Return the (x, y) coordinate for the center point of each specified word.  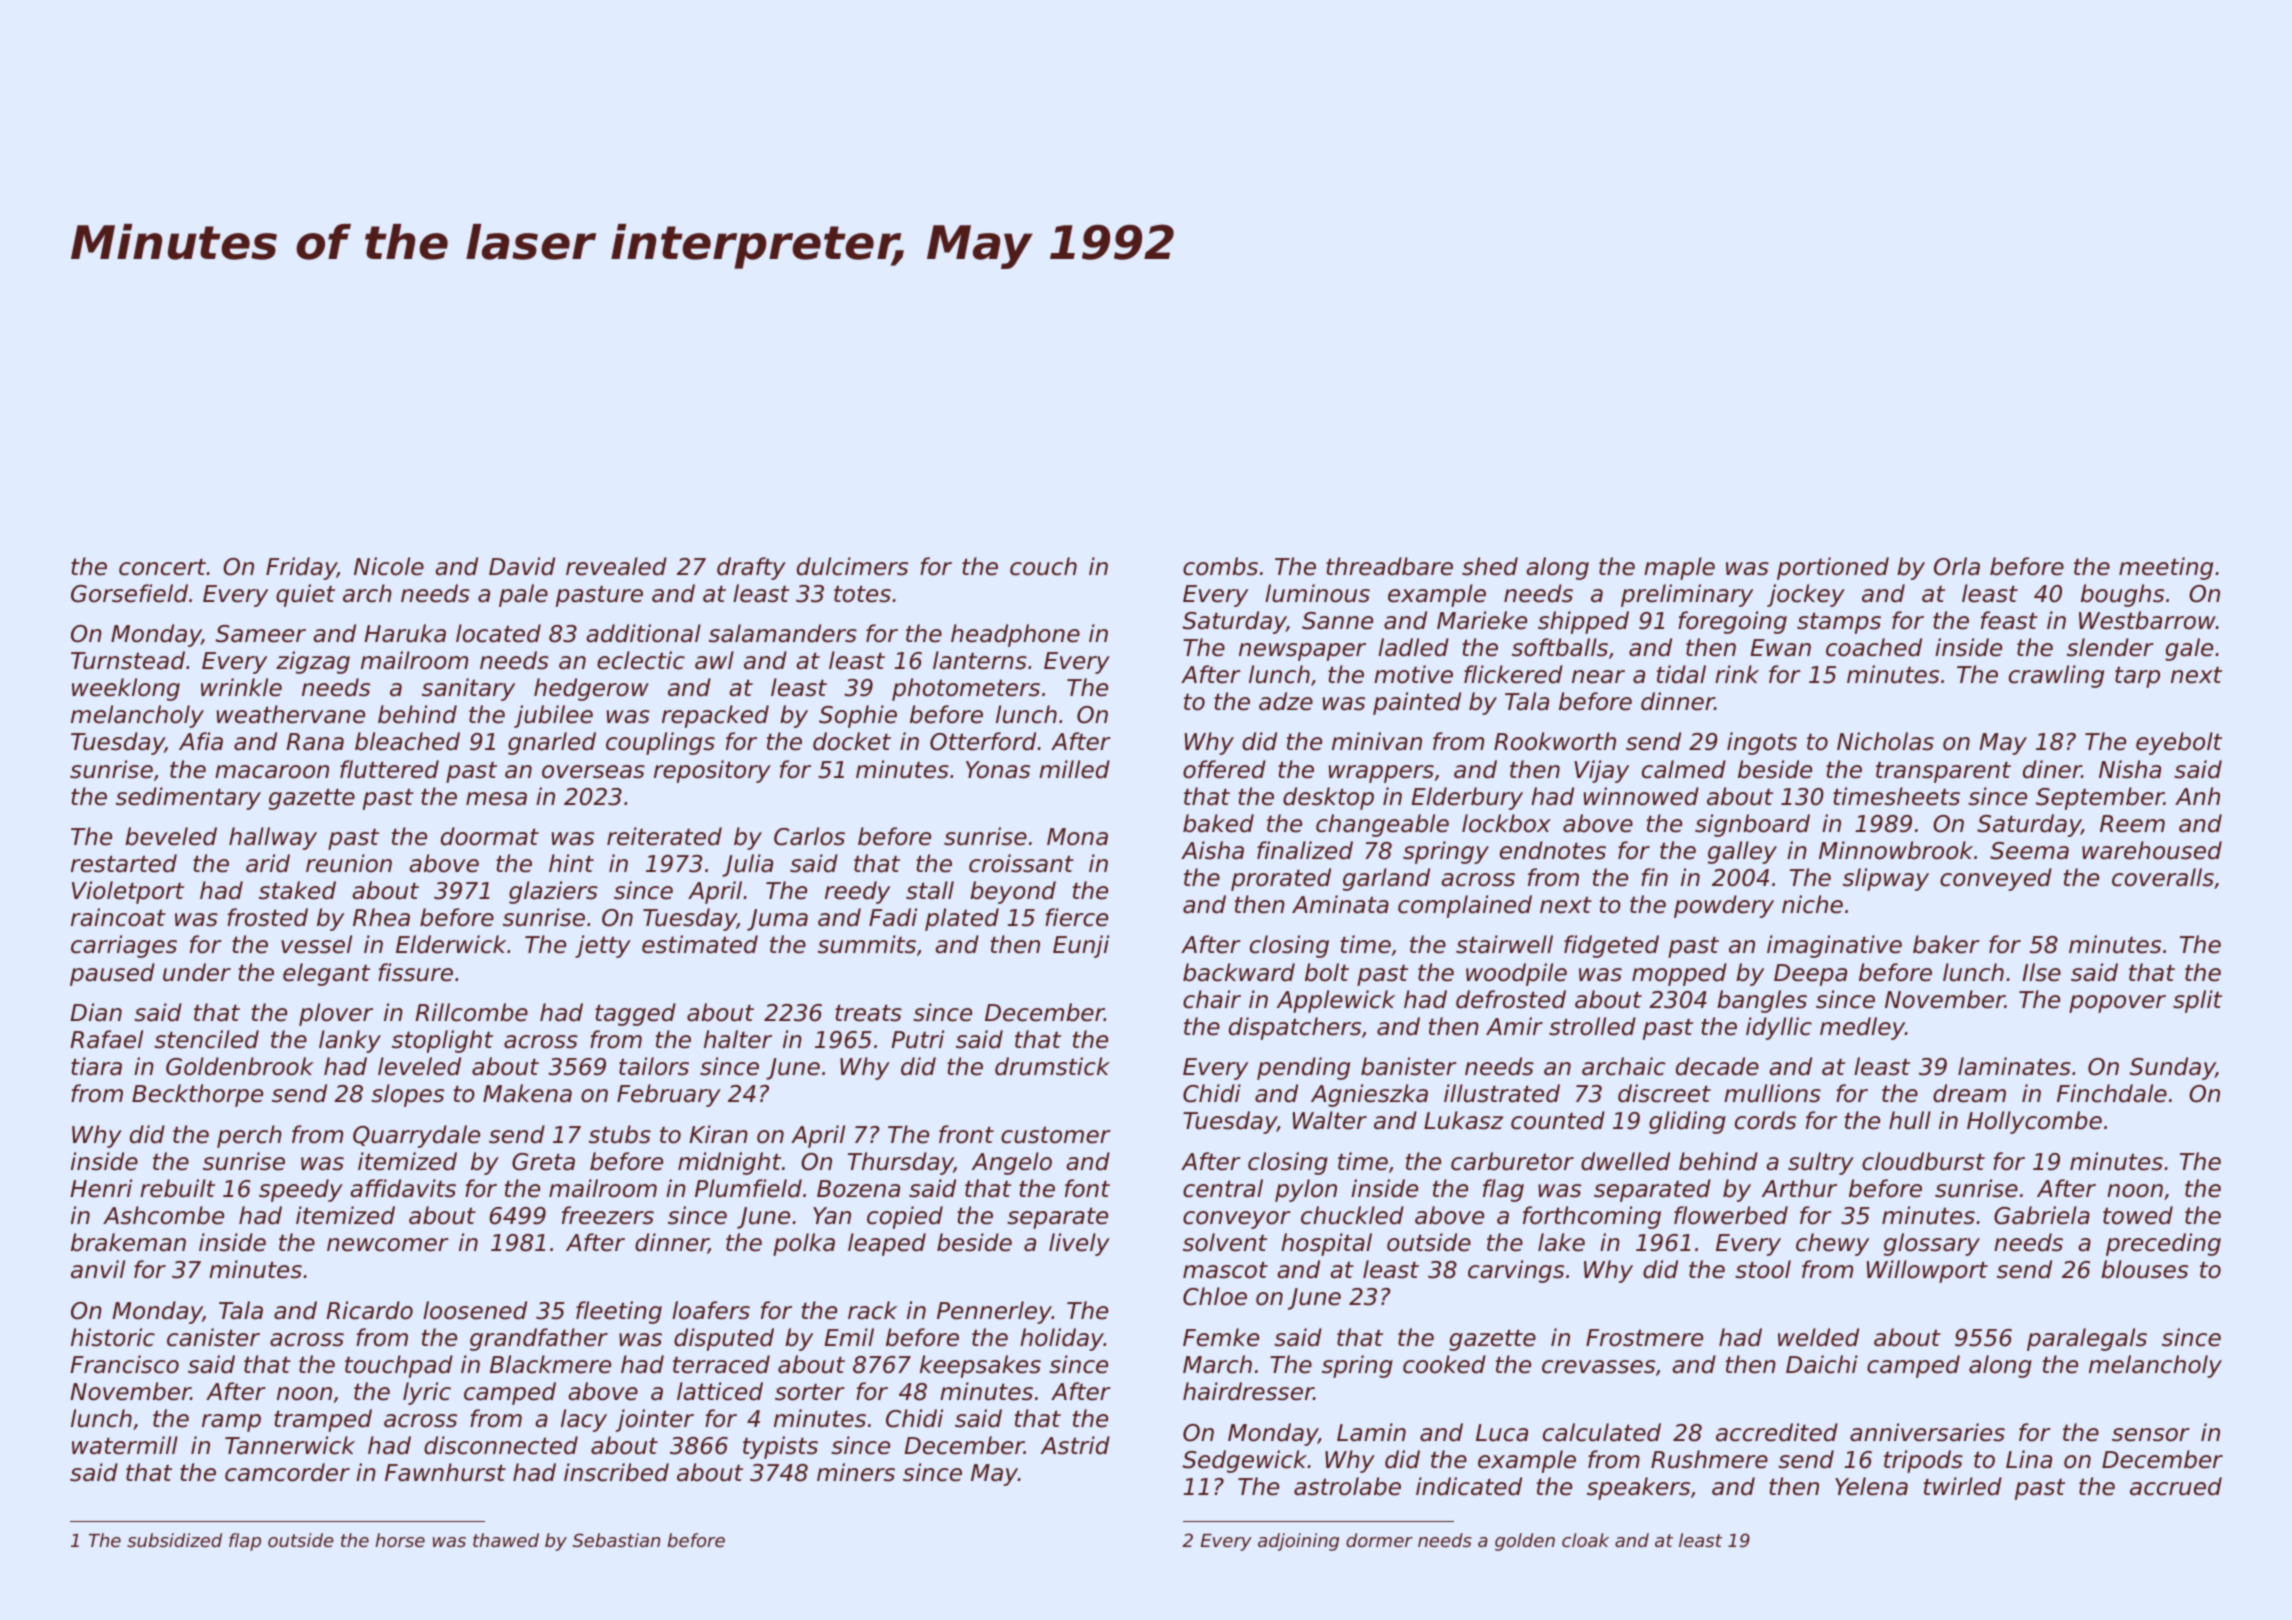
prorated (1281, 879)
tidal (1681, 674)
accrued (2176, 1486)
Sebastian (616, 1540)
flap (245, 1542)
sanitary (468, 689)
